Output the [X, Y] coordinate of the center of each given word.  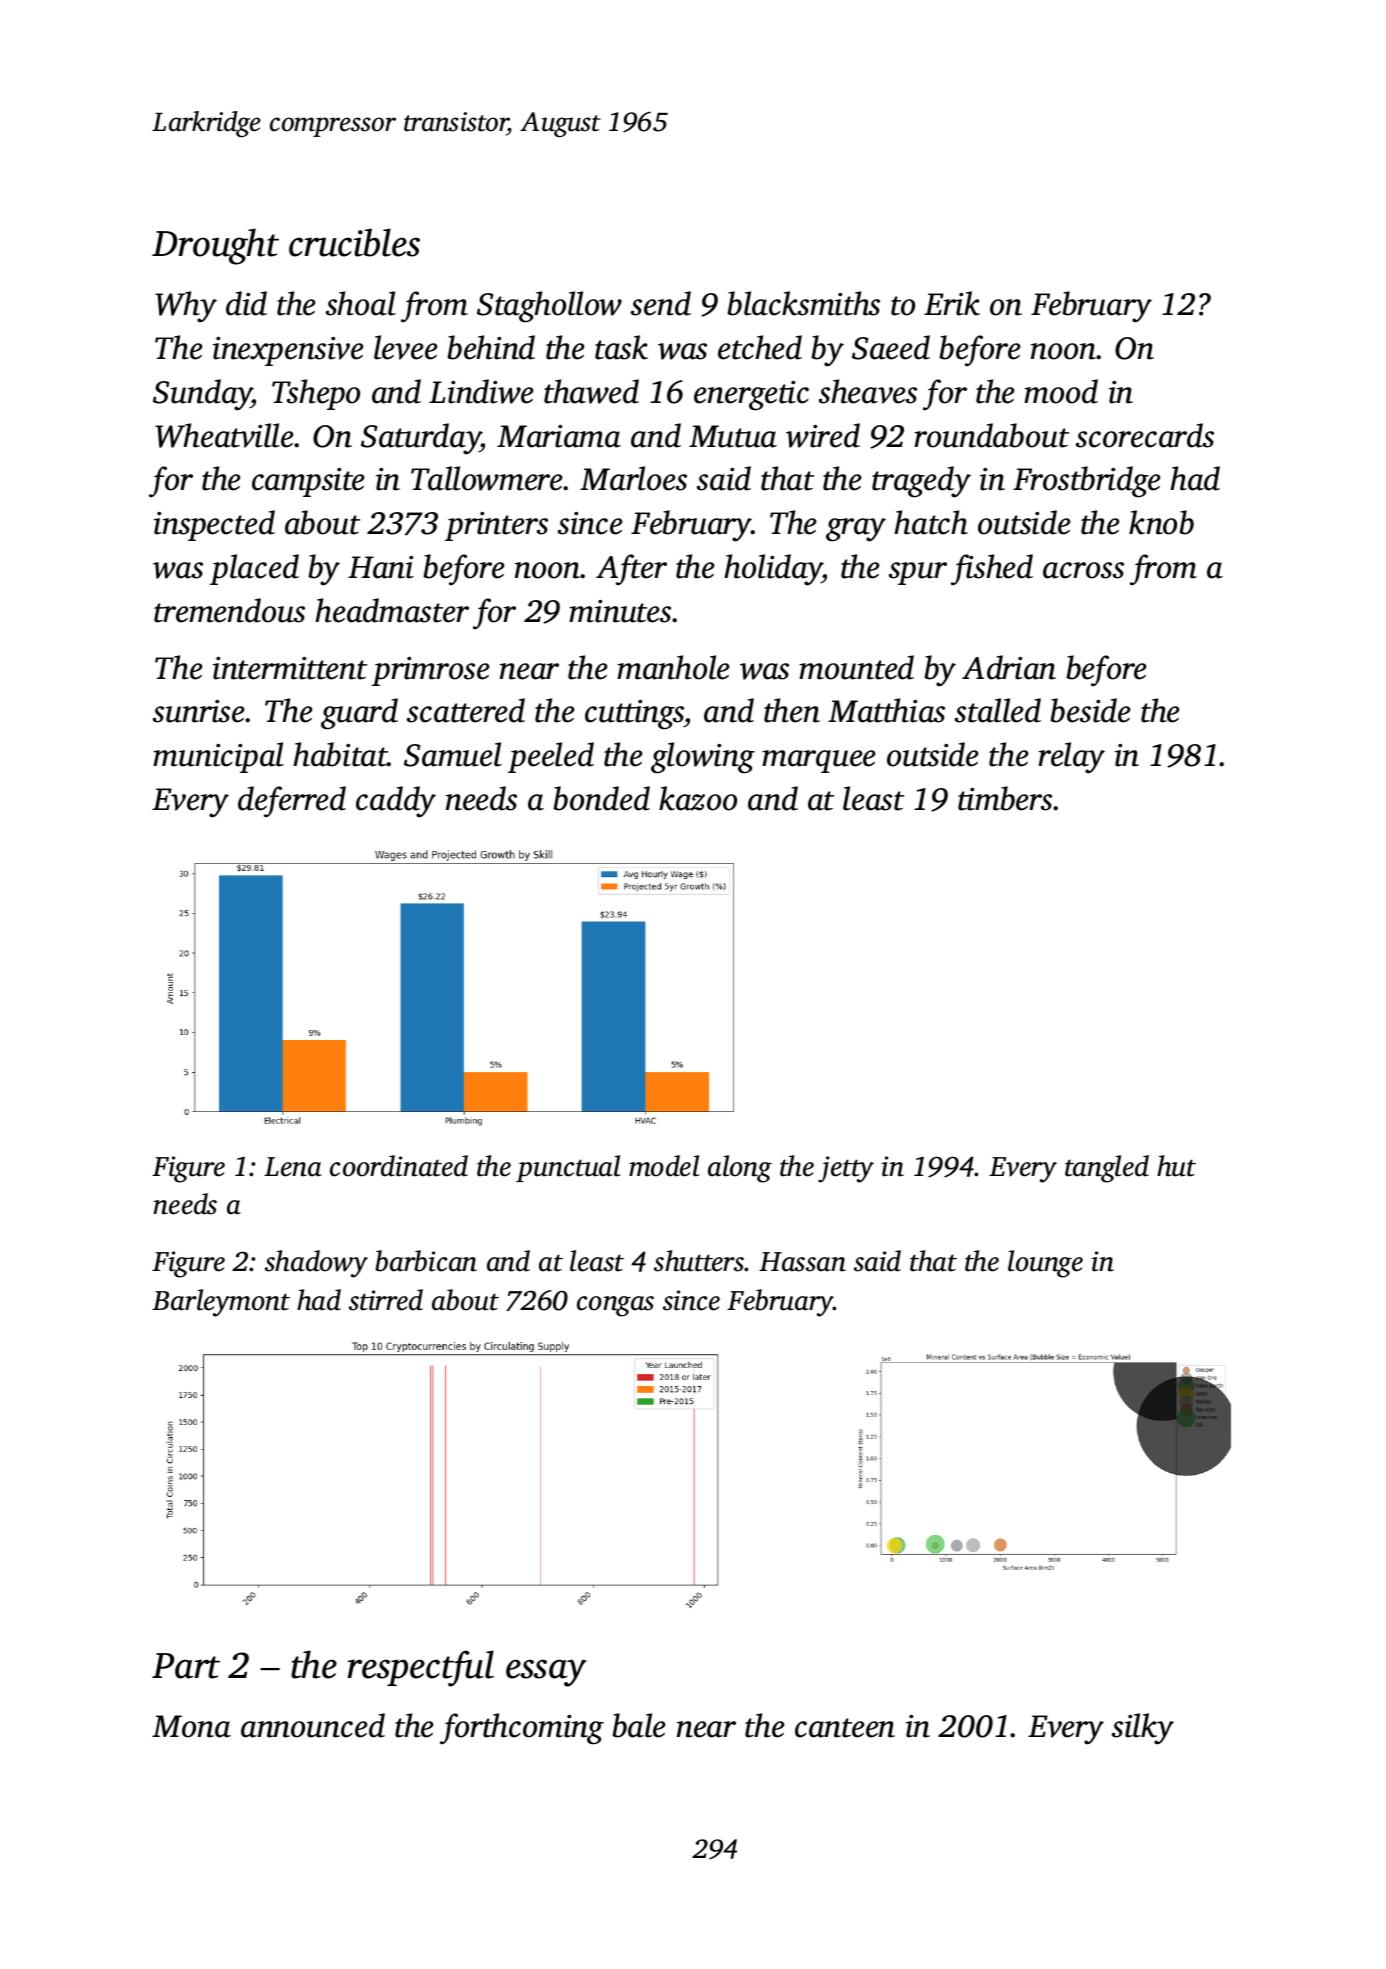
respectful [421, 1668]
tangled [1107, 1169]
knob [1161, 522]
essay [546, 1673]
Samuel [453, 754]
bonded [601, 798]
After [631, 570]
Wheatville [224, 435]
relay [1071, 758]
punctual [568, 1168]
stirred [386, 1300]
